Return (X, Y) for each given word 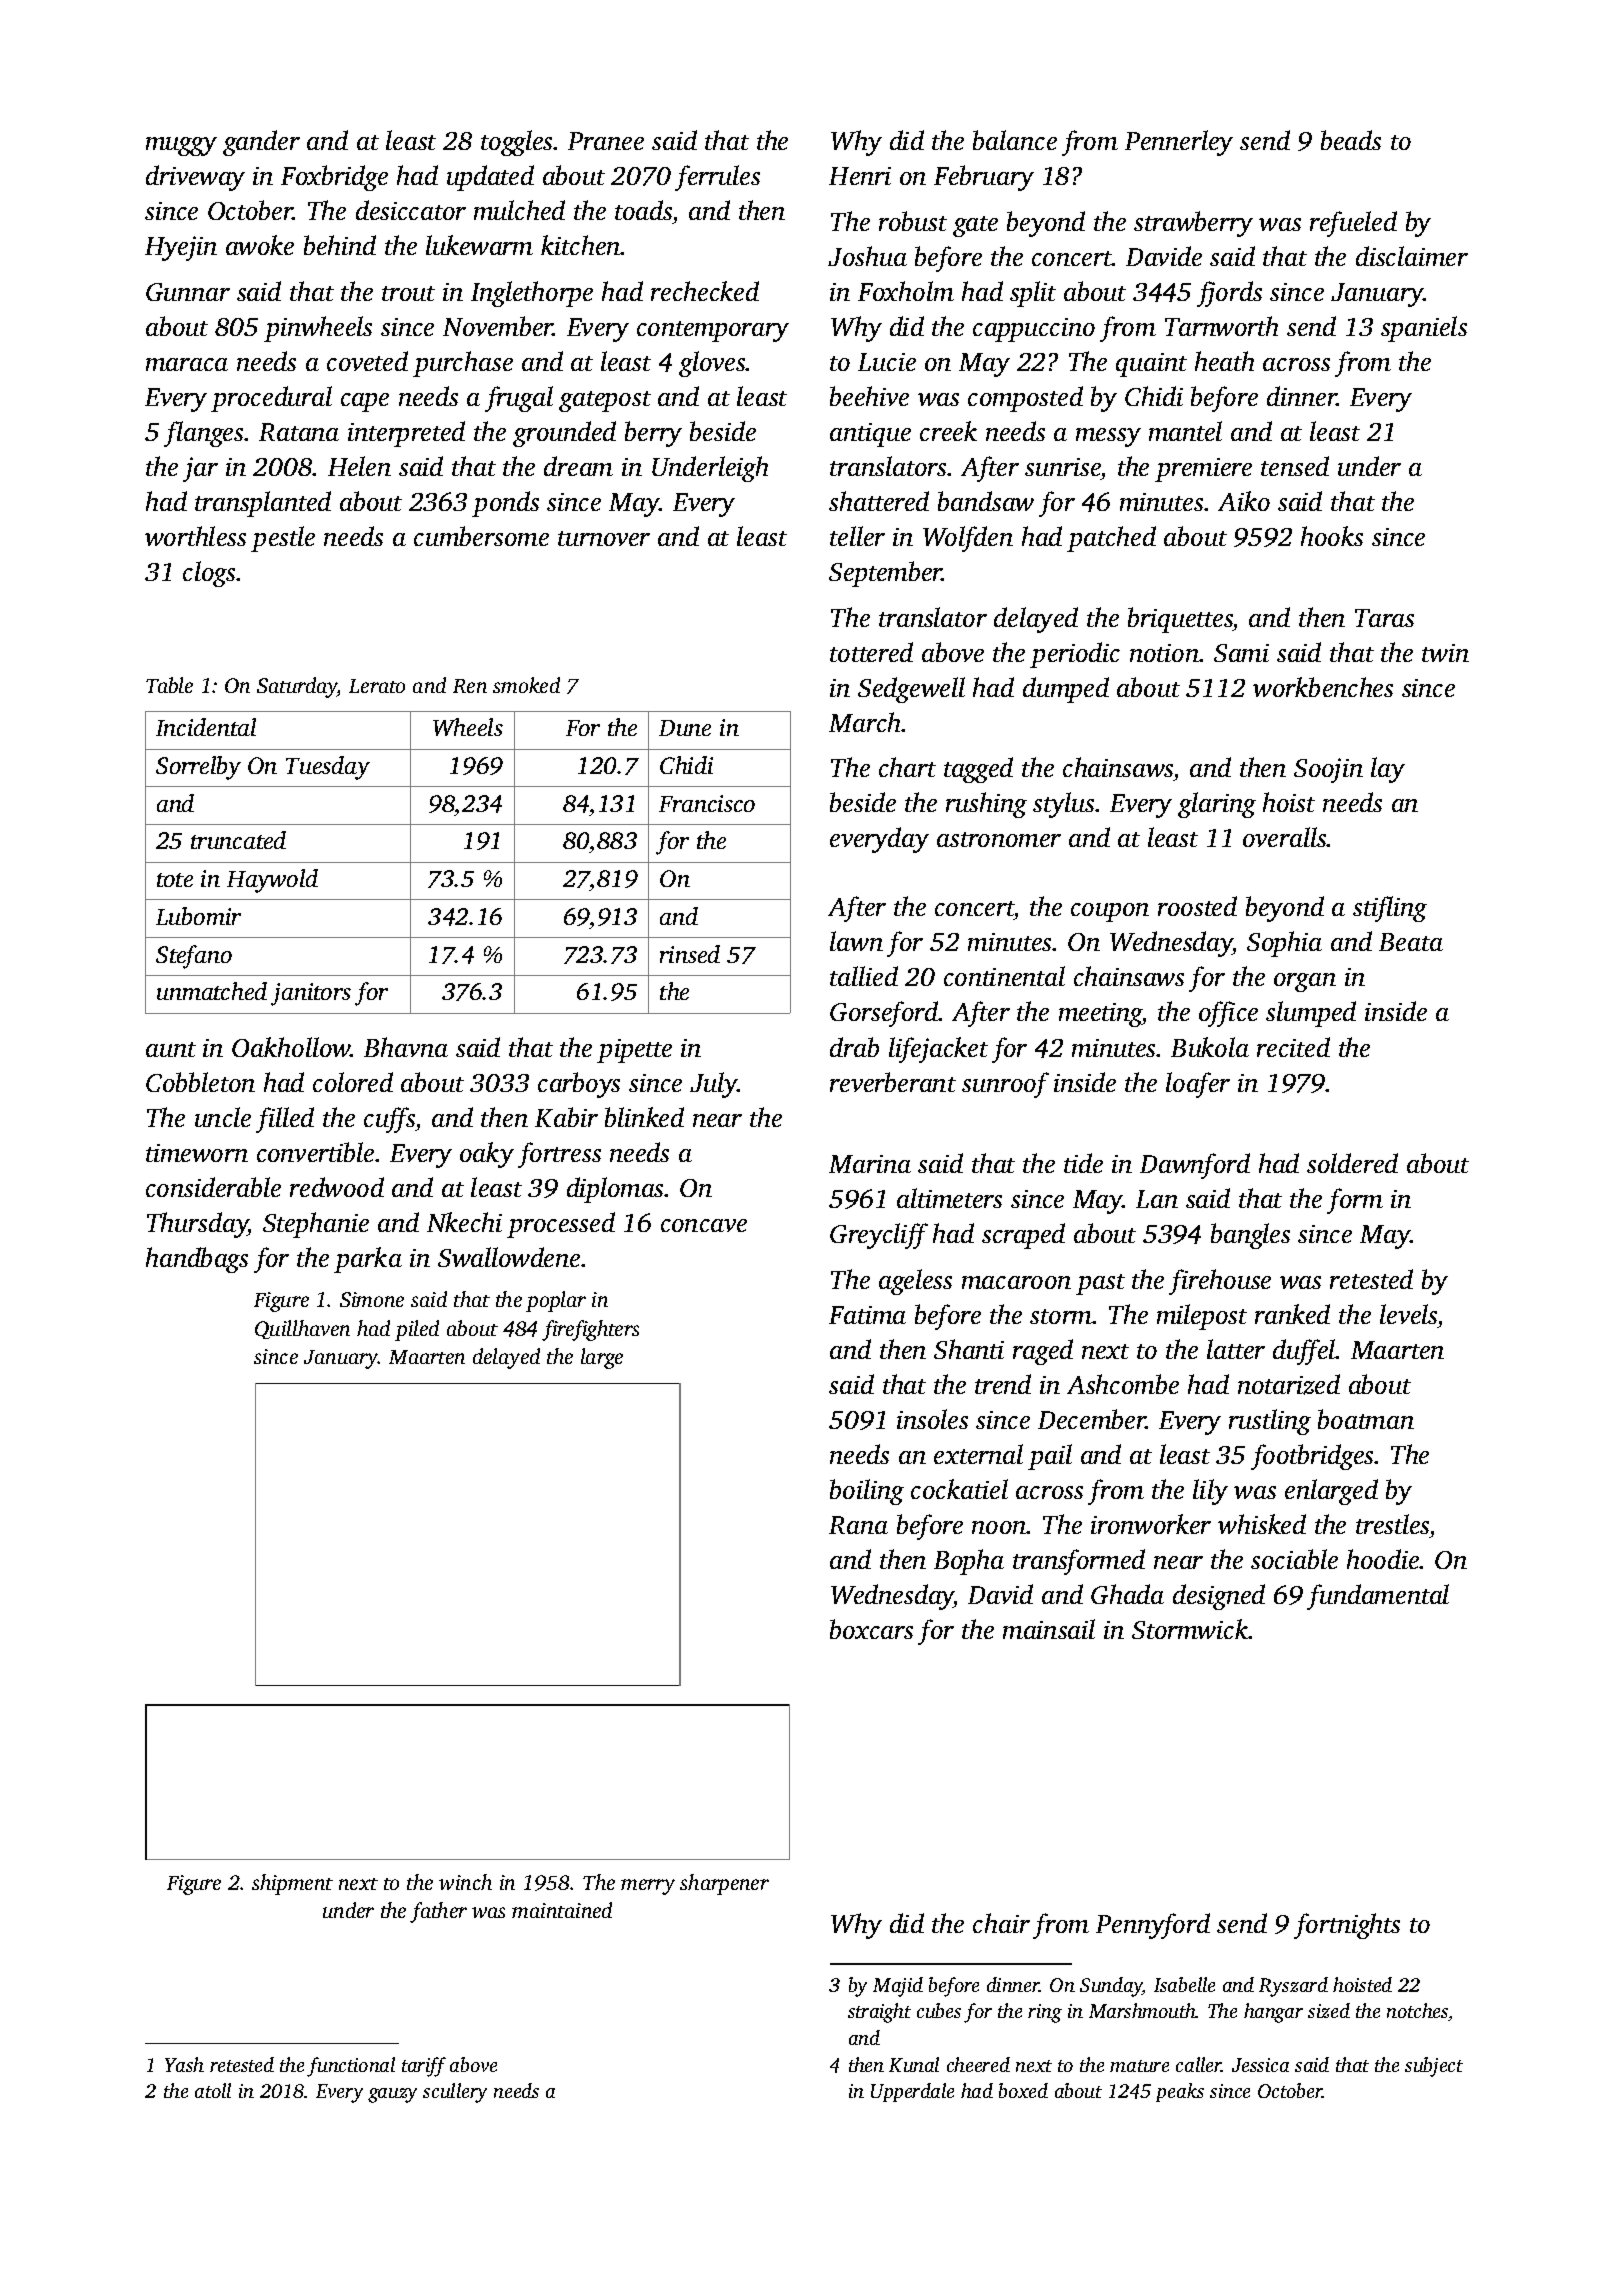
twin (1445, 653)
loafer (1198, 1085)
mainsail (1049, 1629)
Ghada (1127, 1594)
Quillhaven (302, 1329)
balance (1015, 140)
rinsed (690, 954)
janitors (311, 994)
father (438, 1912)
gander (261, 143)
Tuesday (328, 768)
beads (1351, 140)
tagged (978, 770)
